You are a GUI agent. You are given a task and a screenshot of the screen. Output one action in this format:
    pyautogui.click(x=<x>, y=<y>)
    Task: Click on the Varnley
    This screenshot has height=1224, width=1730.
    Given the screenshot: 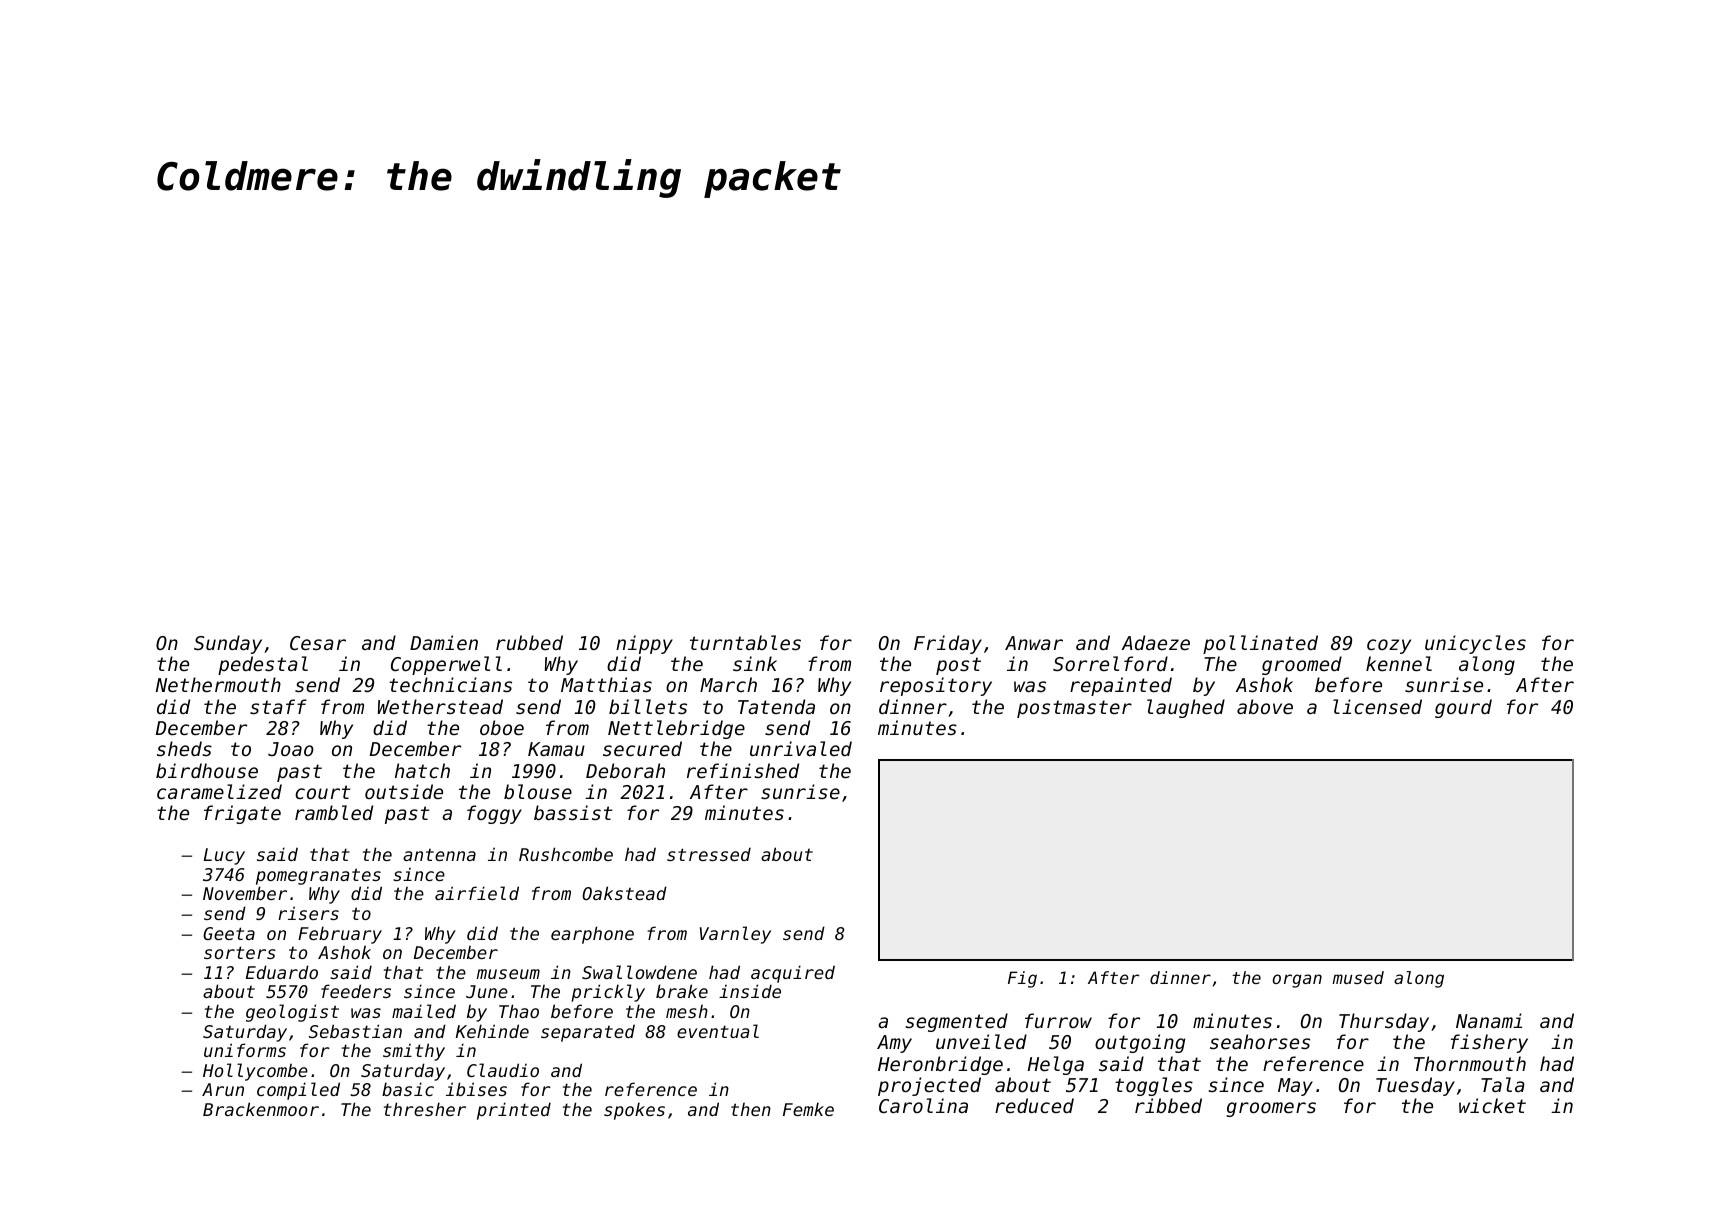 What is the action you would take?
    pyautogui.click(x=735, y=935)
